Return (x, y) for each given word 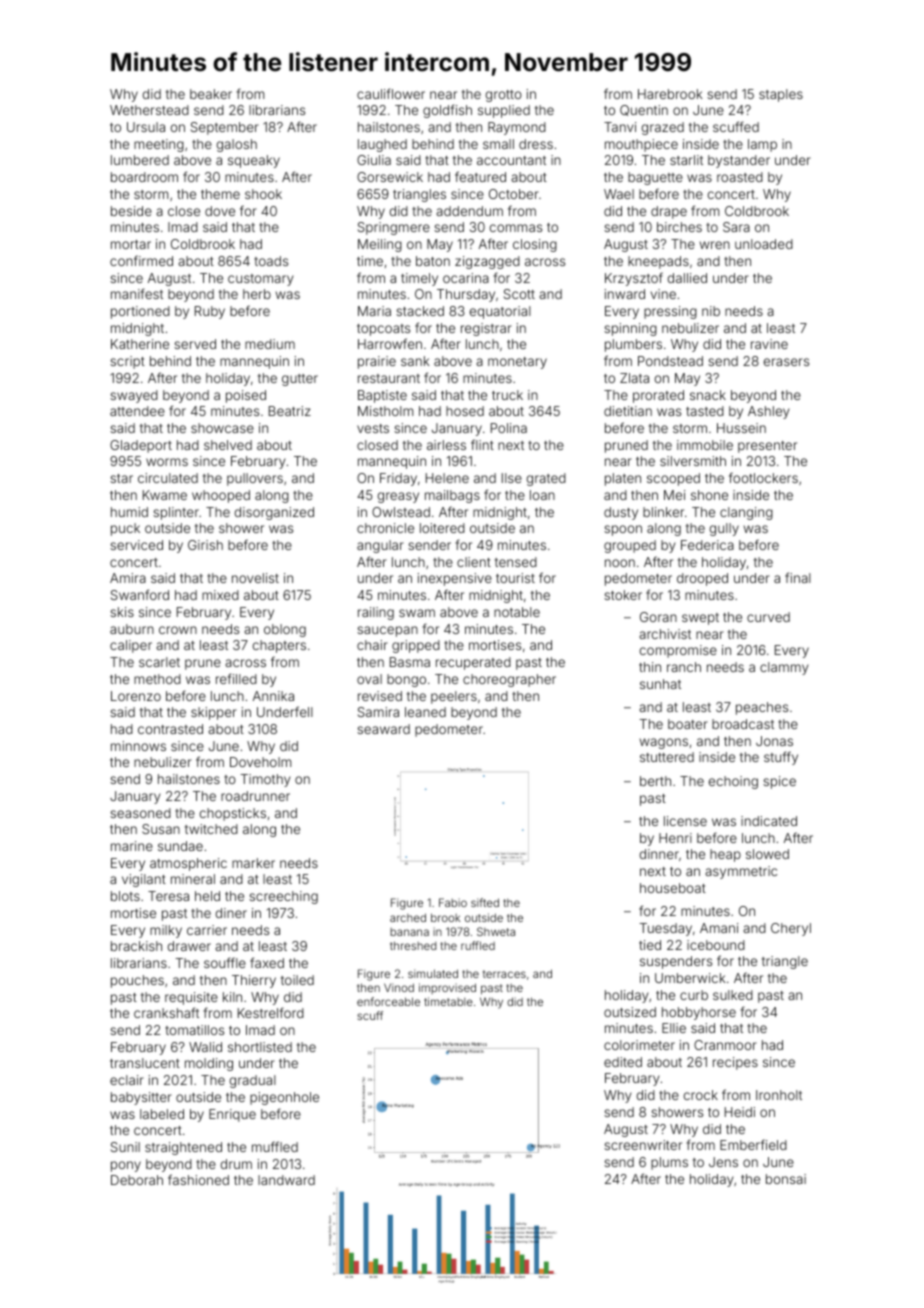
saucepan (387, 631)
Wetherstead (149, 110)
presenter (767, 447)
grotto (504, 96)
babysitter (141, 1098)
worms (167, 462)
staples (781, 95)
